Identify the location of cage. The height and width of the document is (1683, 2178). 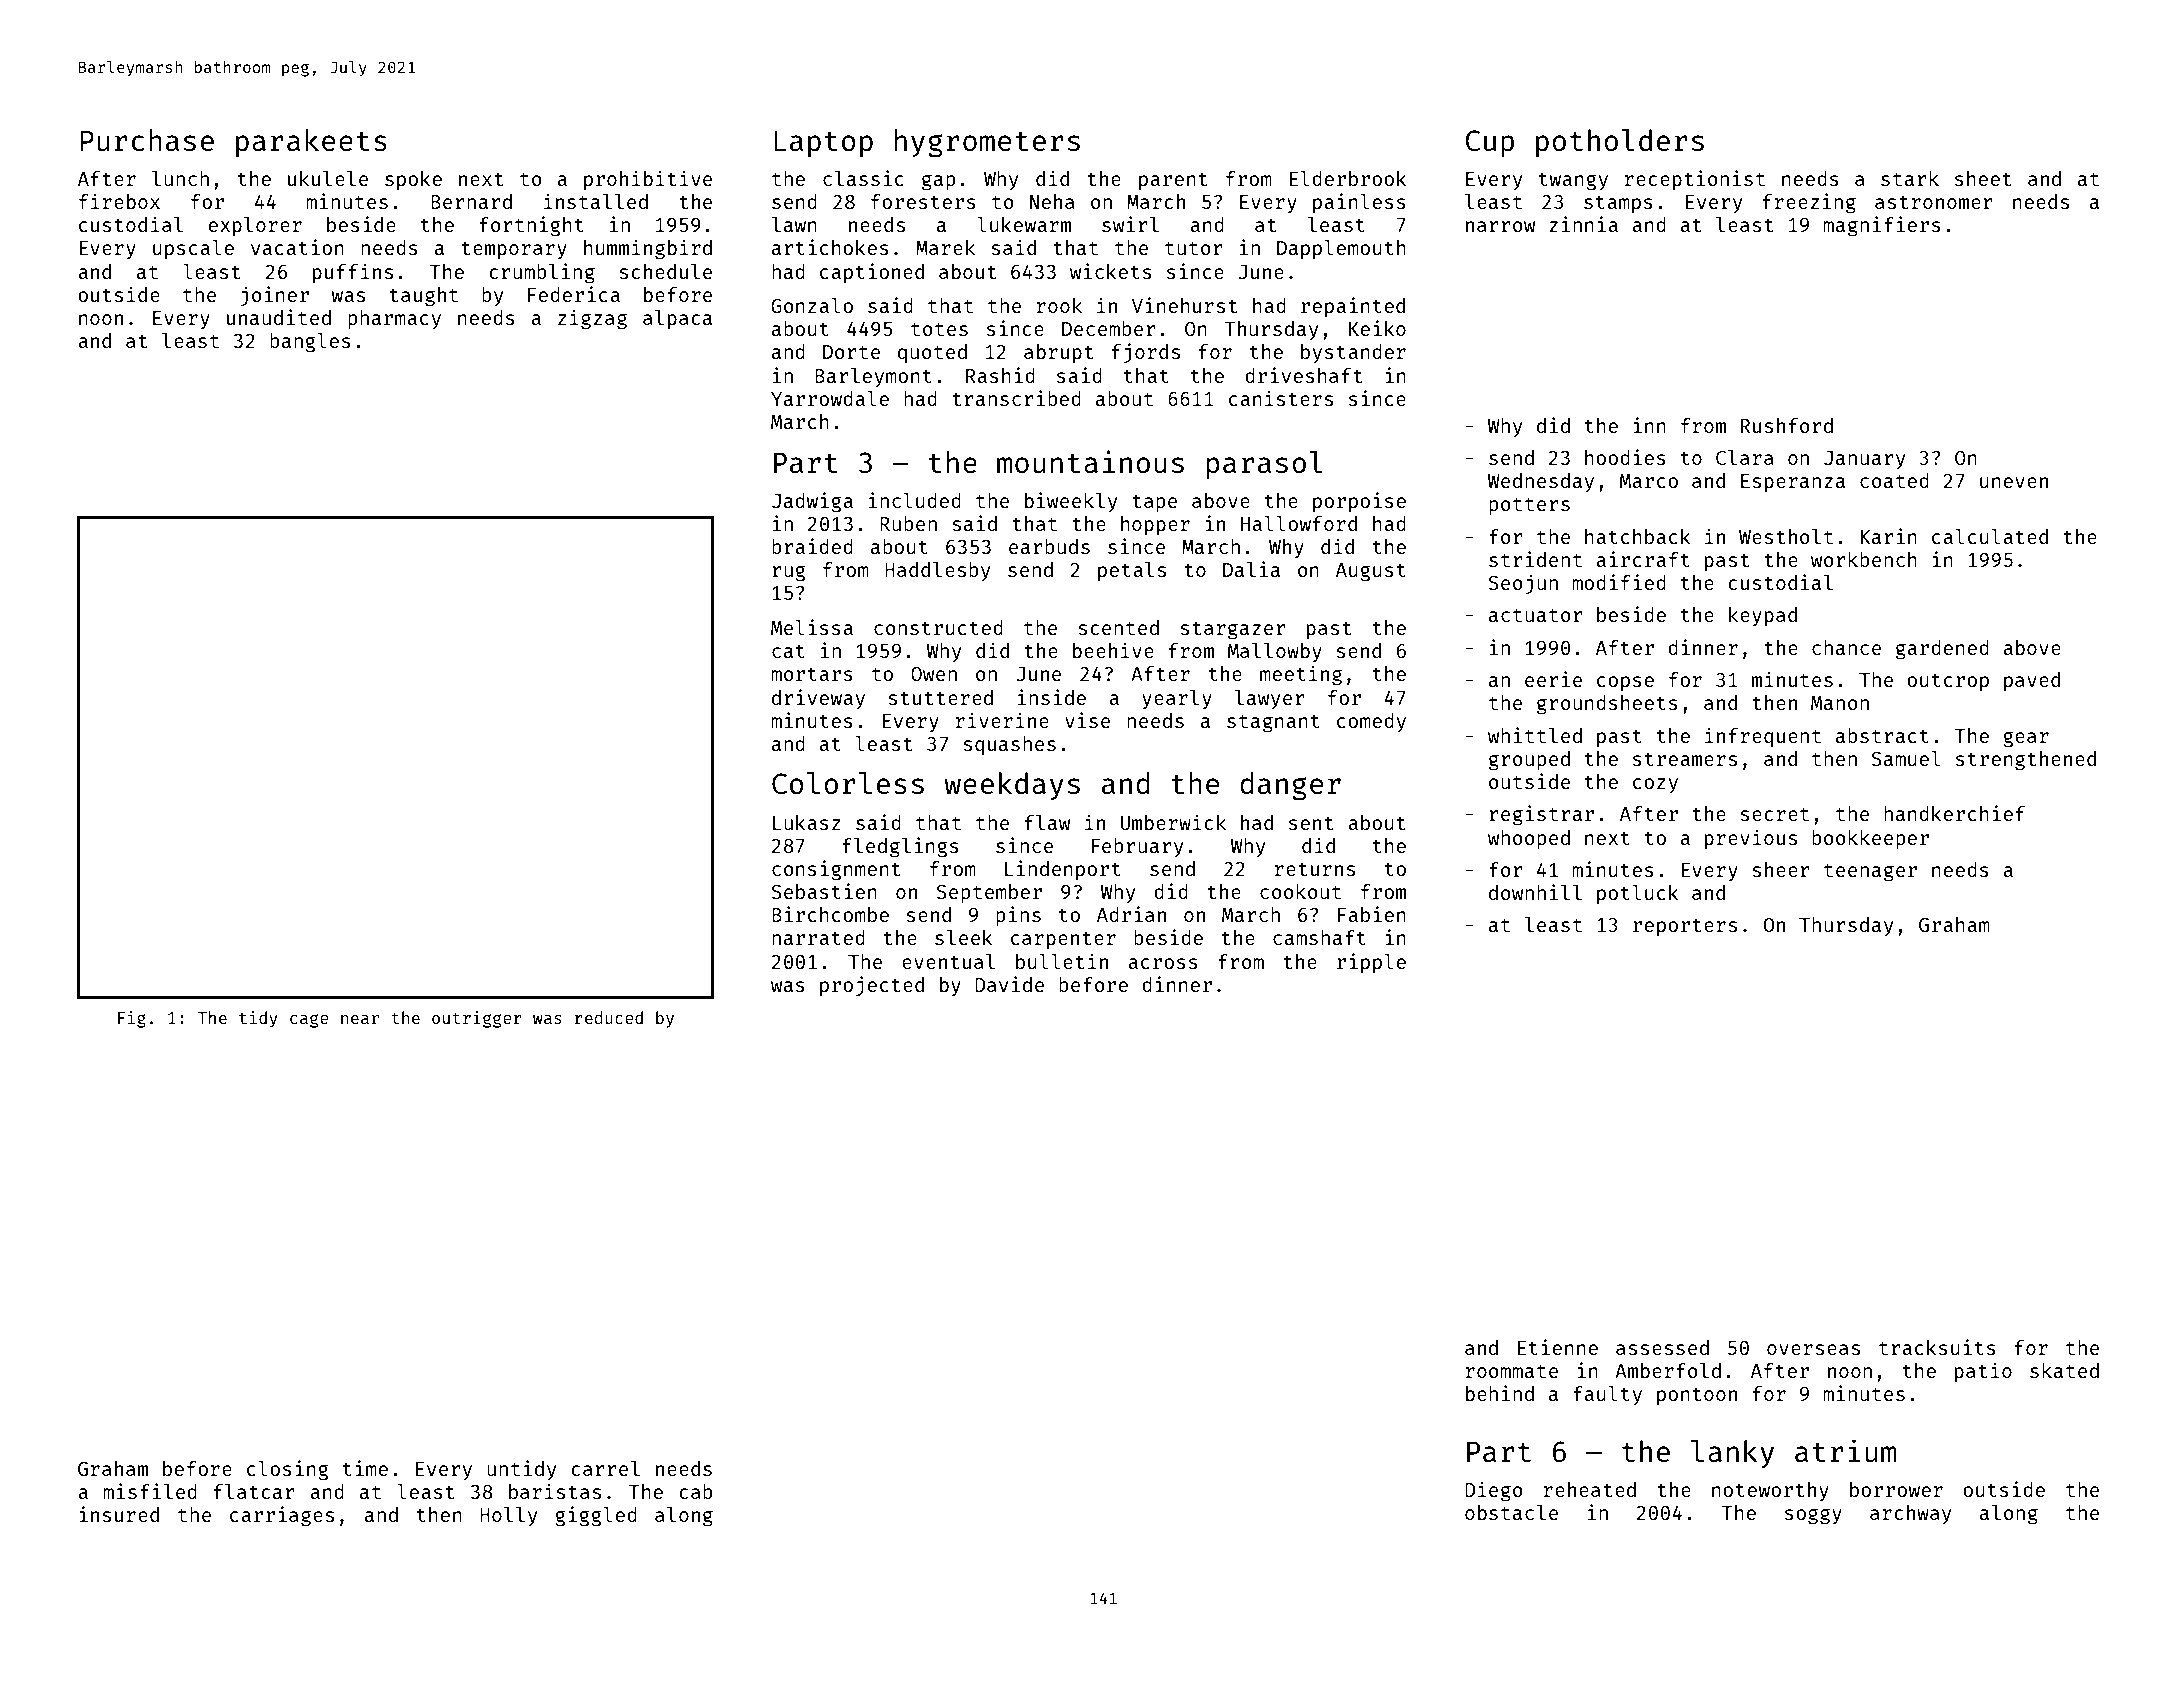
(309, 1021).
